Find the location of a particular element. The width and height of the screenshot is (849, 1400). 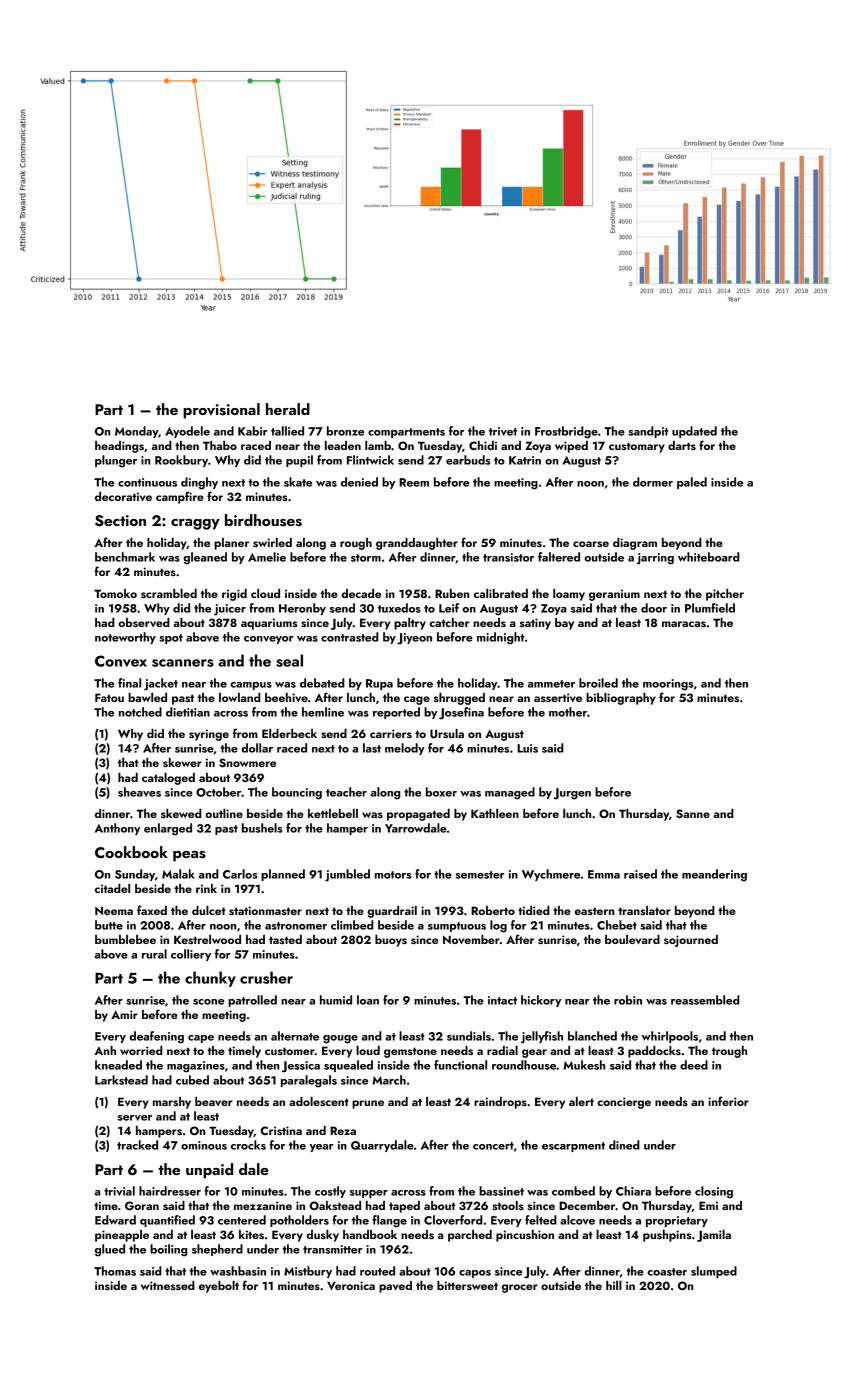

Ursula is located at coordinates (447, 734).
